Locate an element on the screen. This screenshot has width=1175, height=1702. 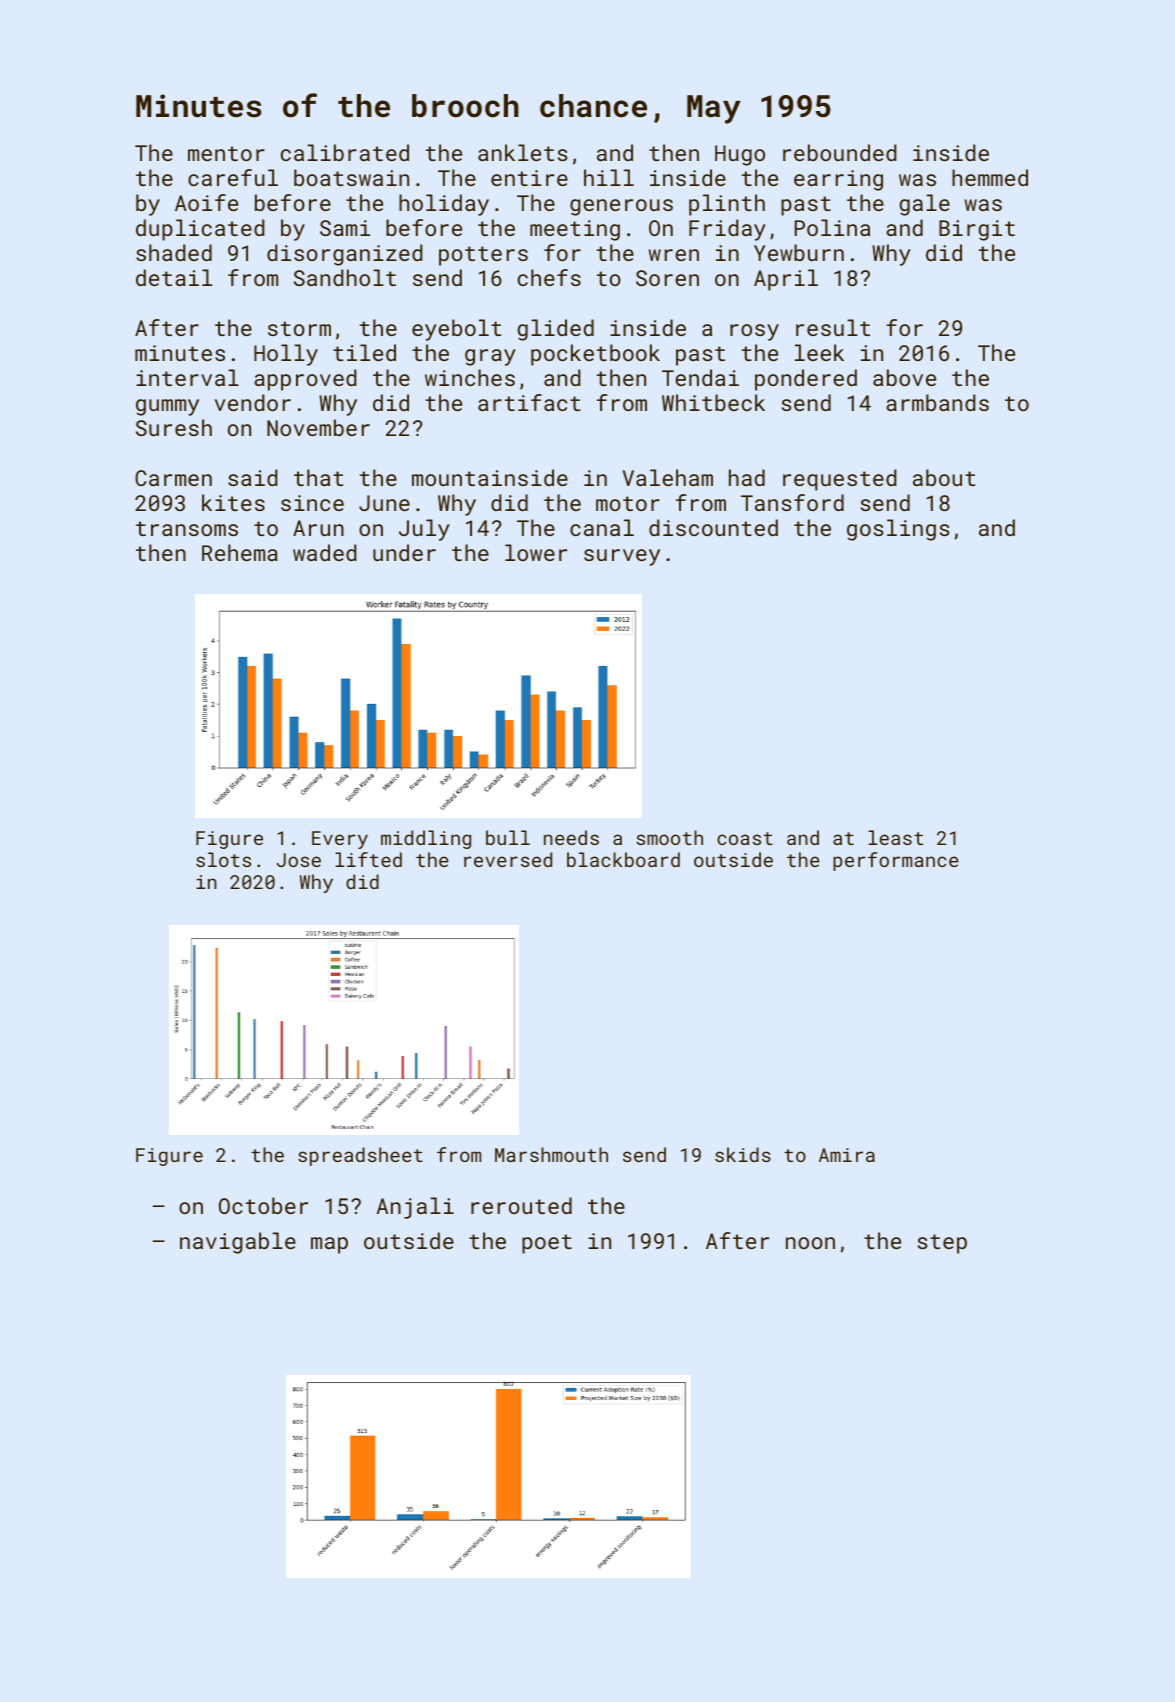
anklets is located at coordinates (523, 152).
